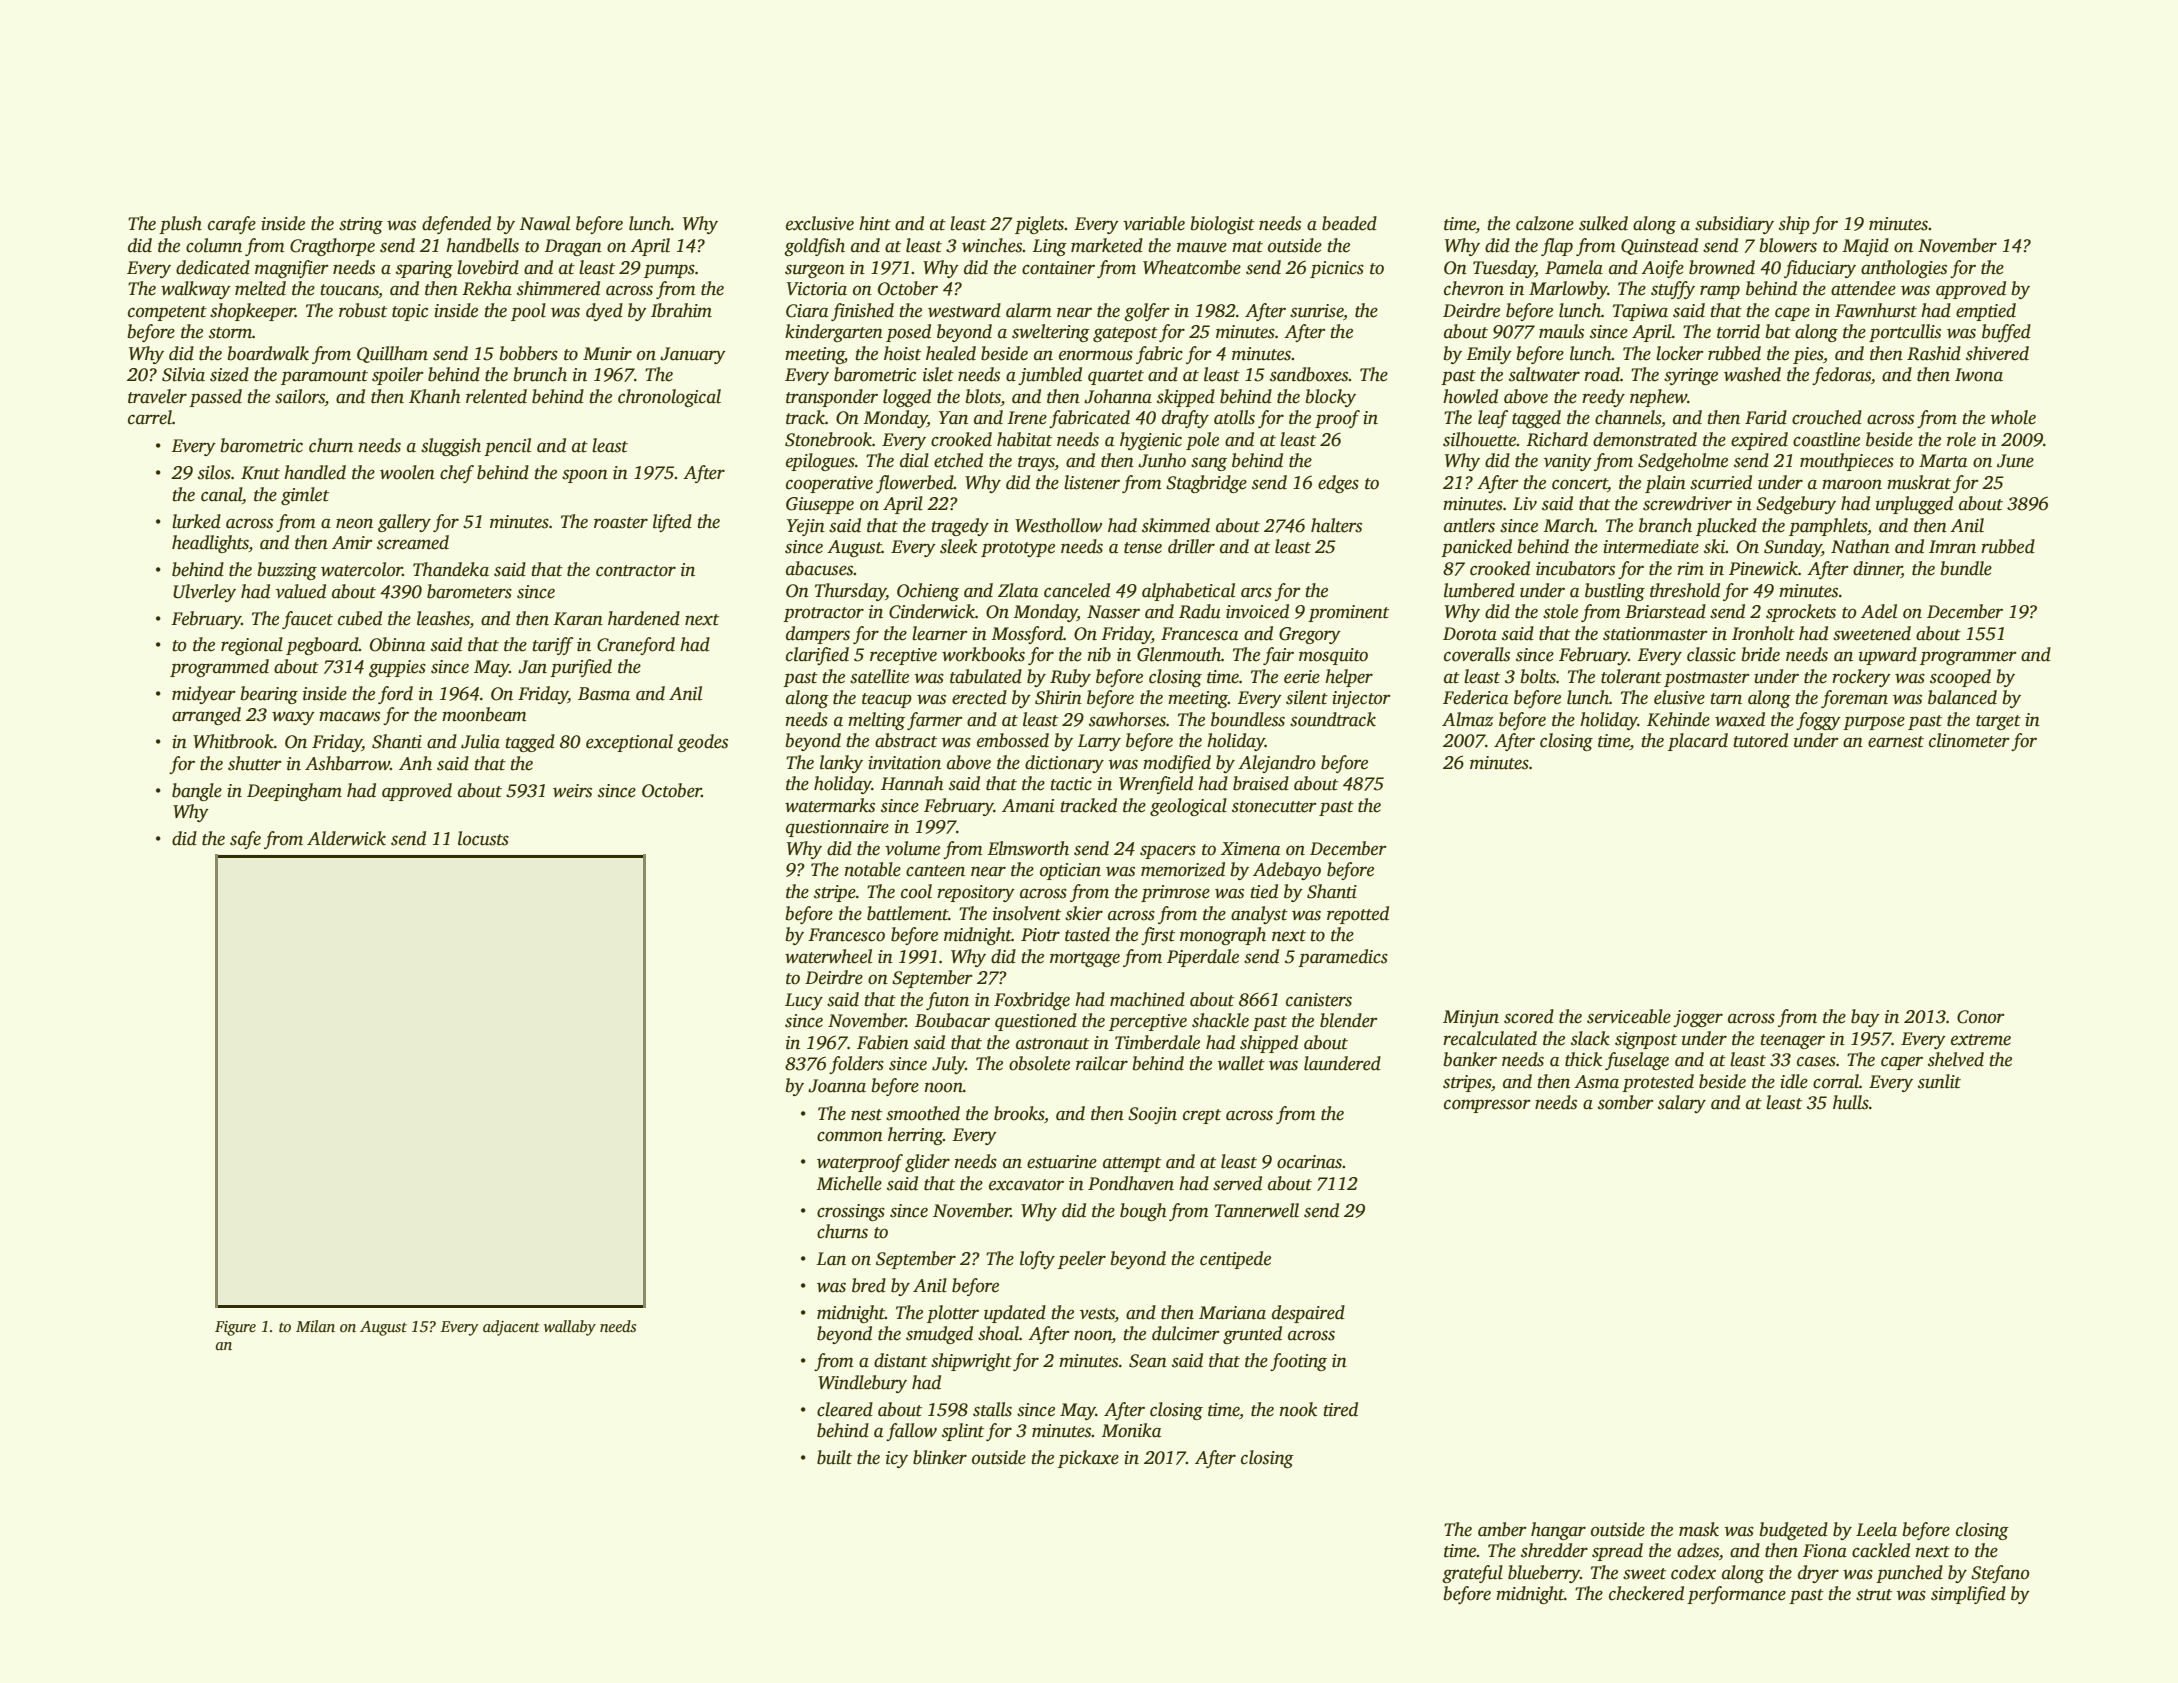 This page has height=1683, width=2178. I want to click on sunrise, so click(1316, 311).
